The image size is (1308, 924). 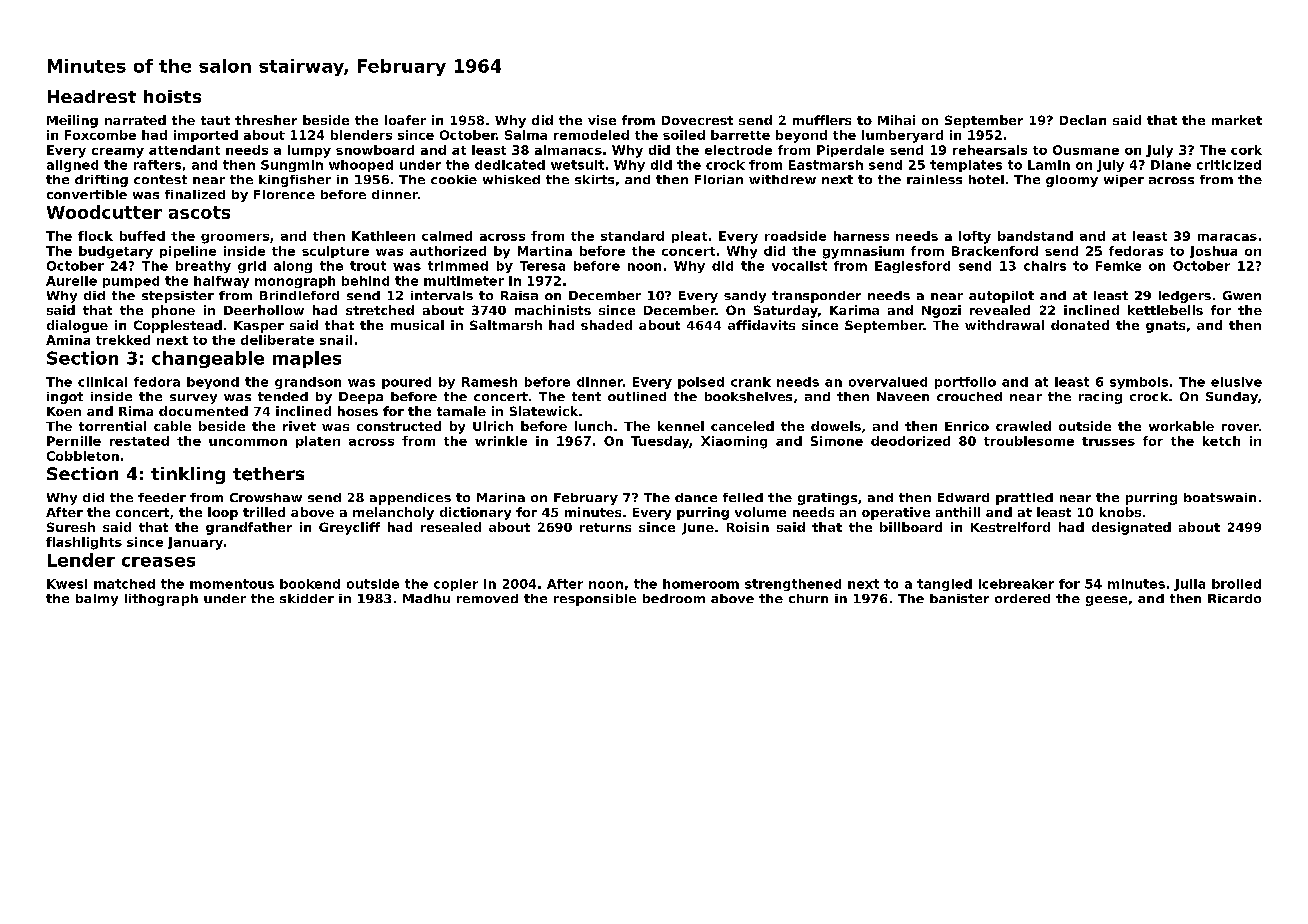 I want to click on pleat, so click(x=689, y=237).
